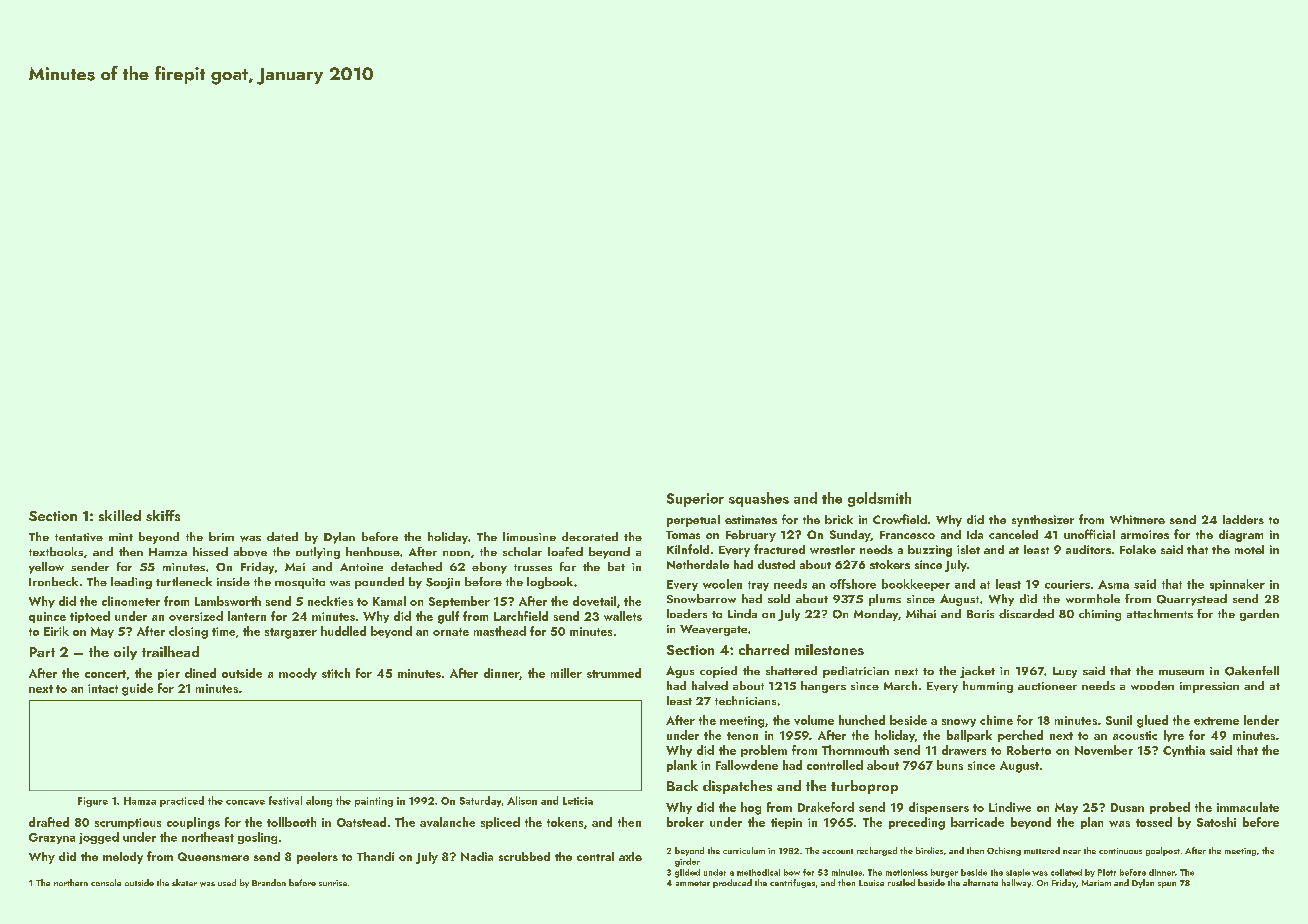  What do you see at coordinates (1138, 549) in the screenshot?
I see `Folake` at bounding box center [1138, 549].
